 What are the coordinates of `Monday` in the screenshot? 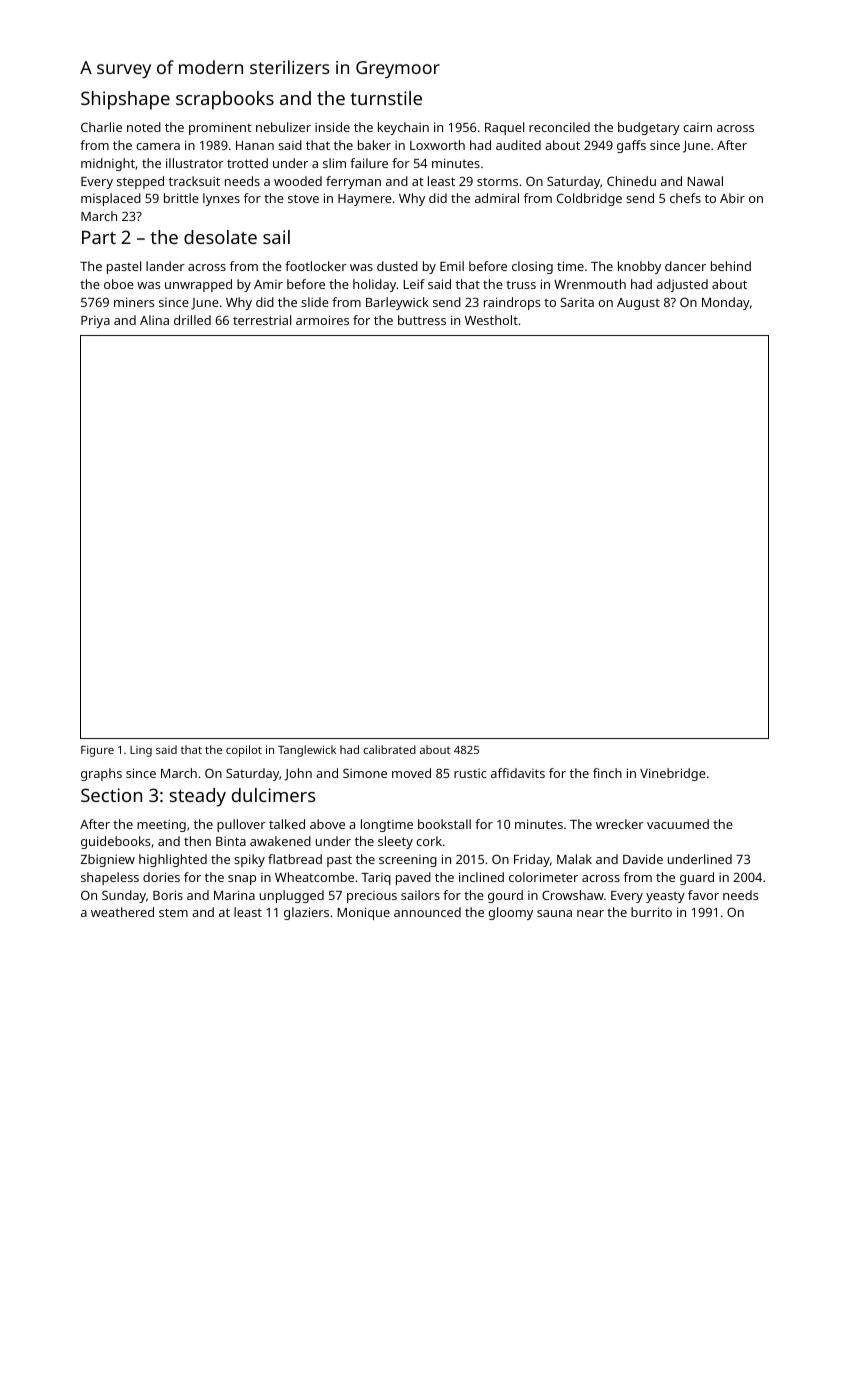 It's located at (726, 303).
